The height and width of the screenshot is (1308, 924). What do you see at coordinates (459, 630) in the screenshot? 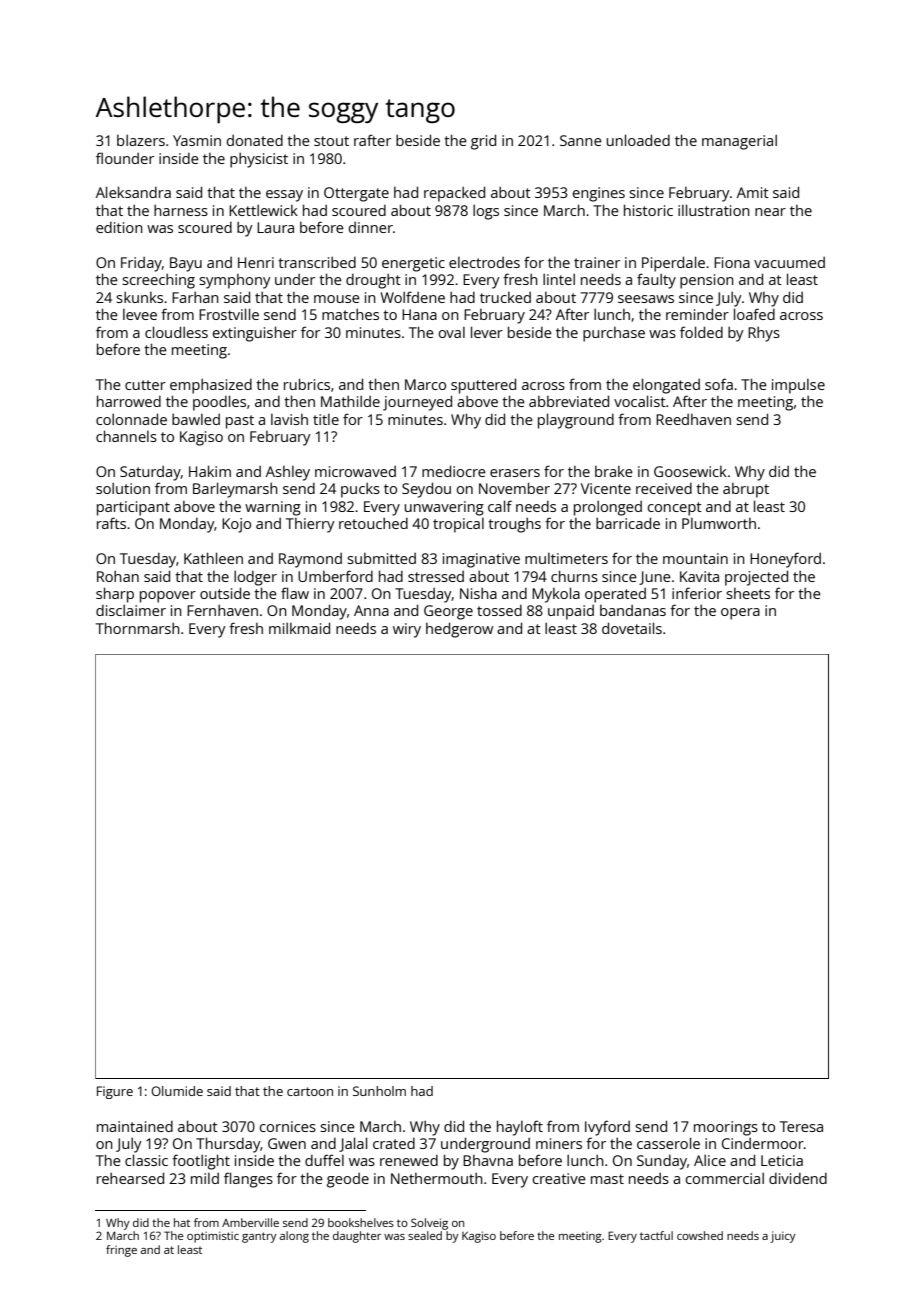
I see `hedgerow` at bounding box center [459, 630].
